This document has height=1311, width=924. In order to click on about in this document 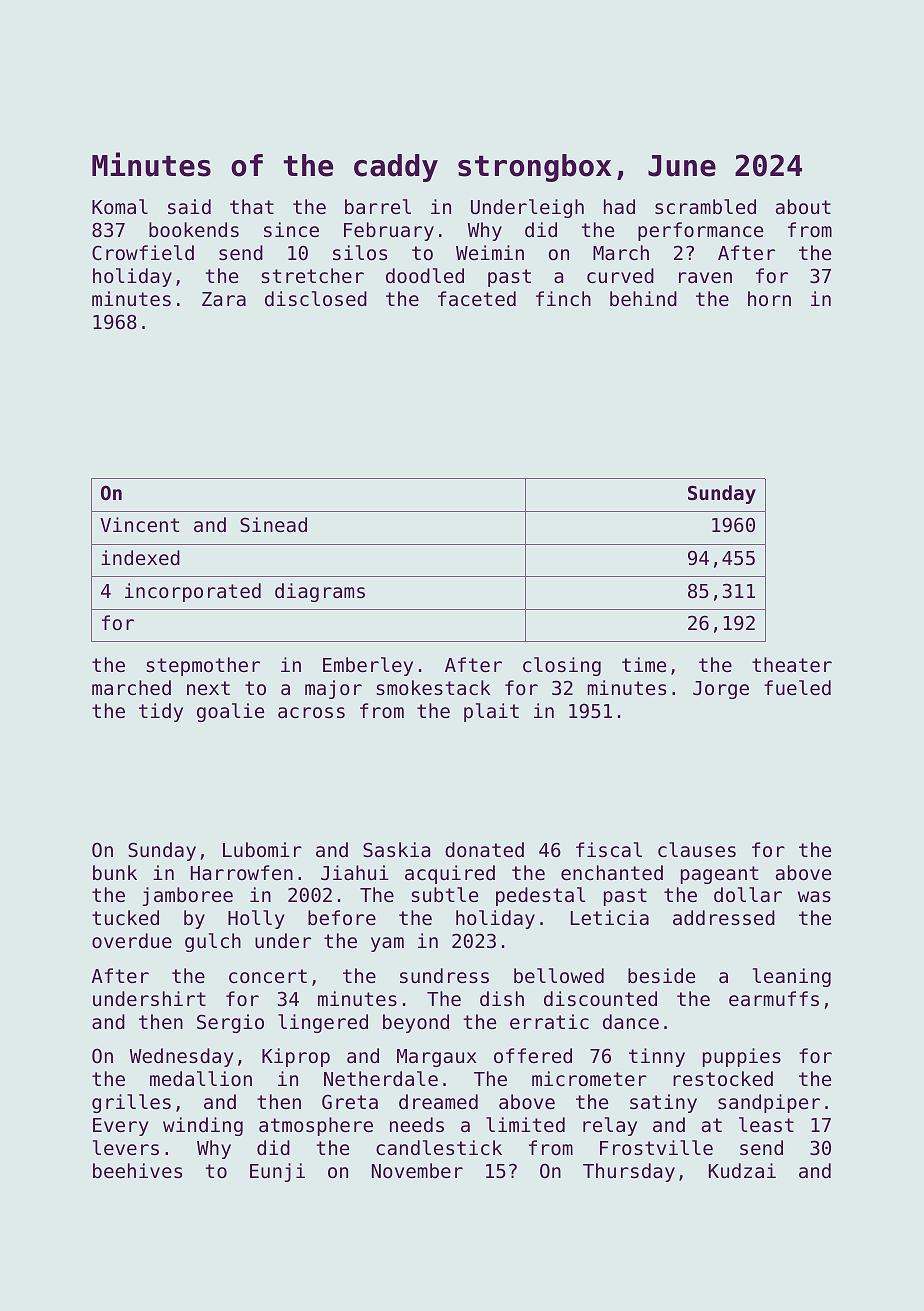, I will do `click(803, 206)`.
